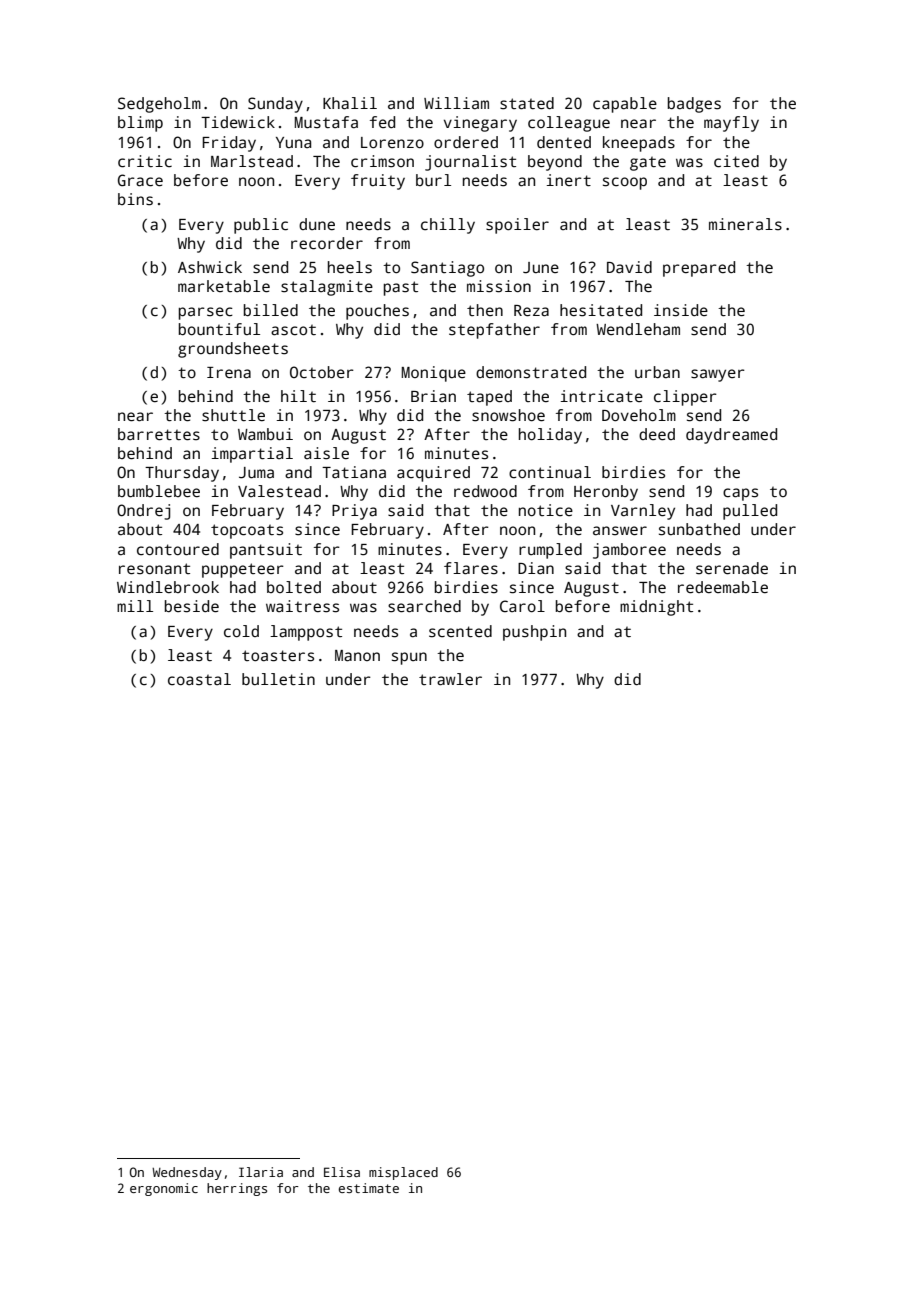  What do you see at coordinates (723, 587) in the image?
I see `redeemable` at bounding box center [723, 587].
